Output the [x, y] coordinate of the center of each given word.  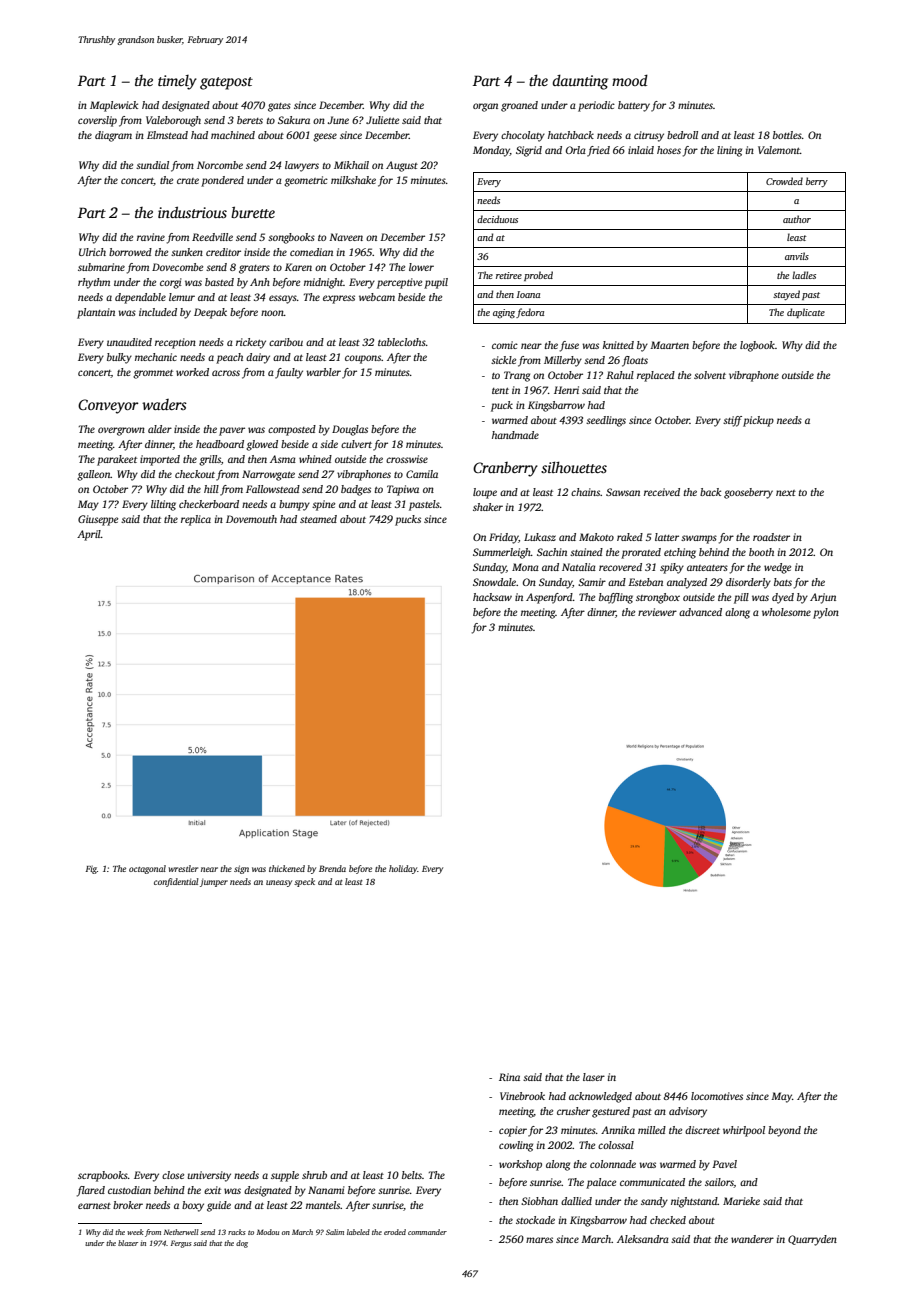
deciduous [497, 219]
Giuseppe [98, 520]
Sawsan [623, 492]
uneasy [279, 883]
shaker [488, 507]
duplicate [806, 313]
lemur [182, 297]
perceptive [399, 283]
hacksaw [492, 597]
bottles [787, 135]
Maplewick [114, 106]
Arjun [823, 598]
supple [285, 1176]
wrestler [183, 868]
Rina [509, 1077]
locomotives [717, 1096]
